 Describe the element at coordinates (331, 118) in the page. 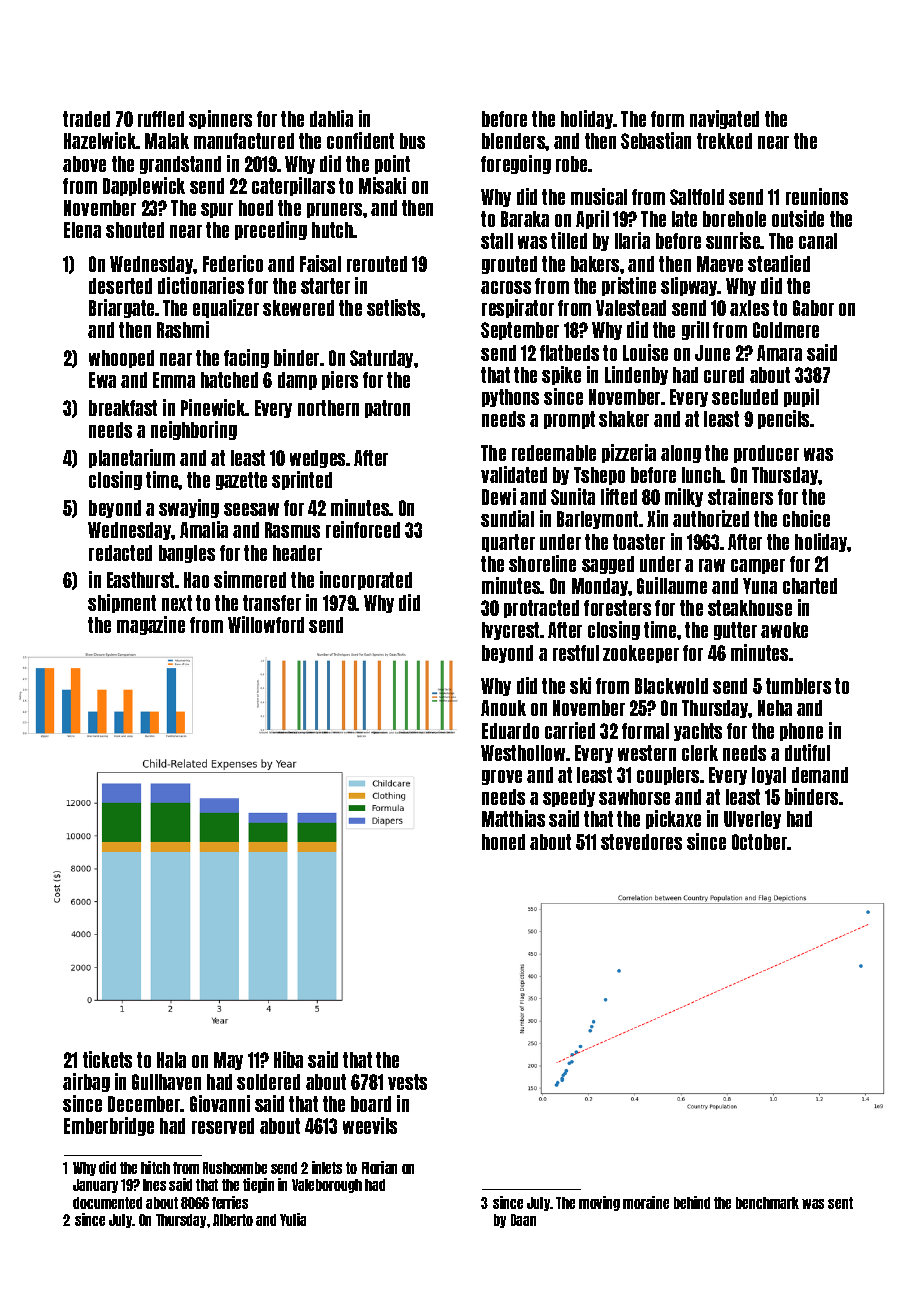

I see `dahlia` at that location.
